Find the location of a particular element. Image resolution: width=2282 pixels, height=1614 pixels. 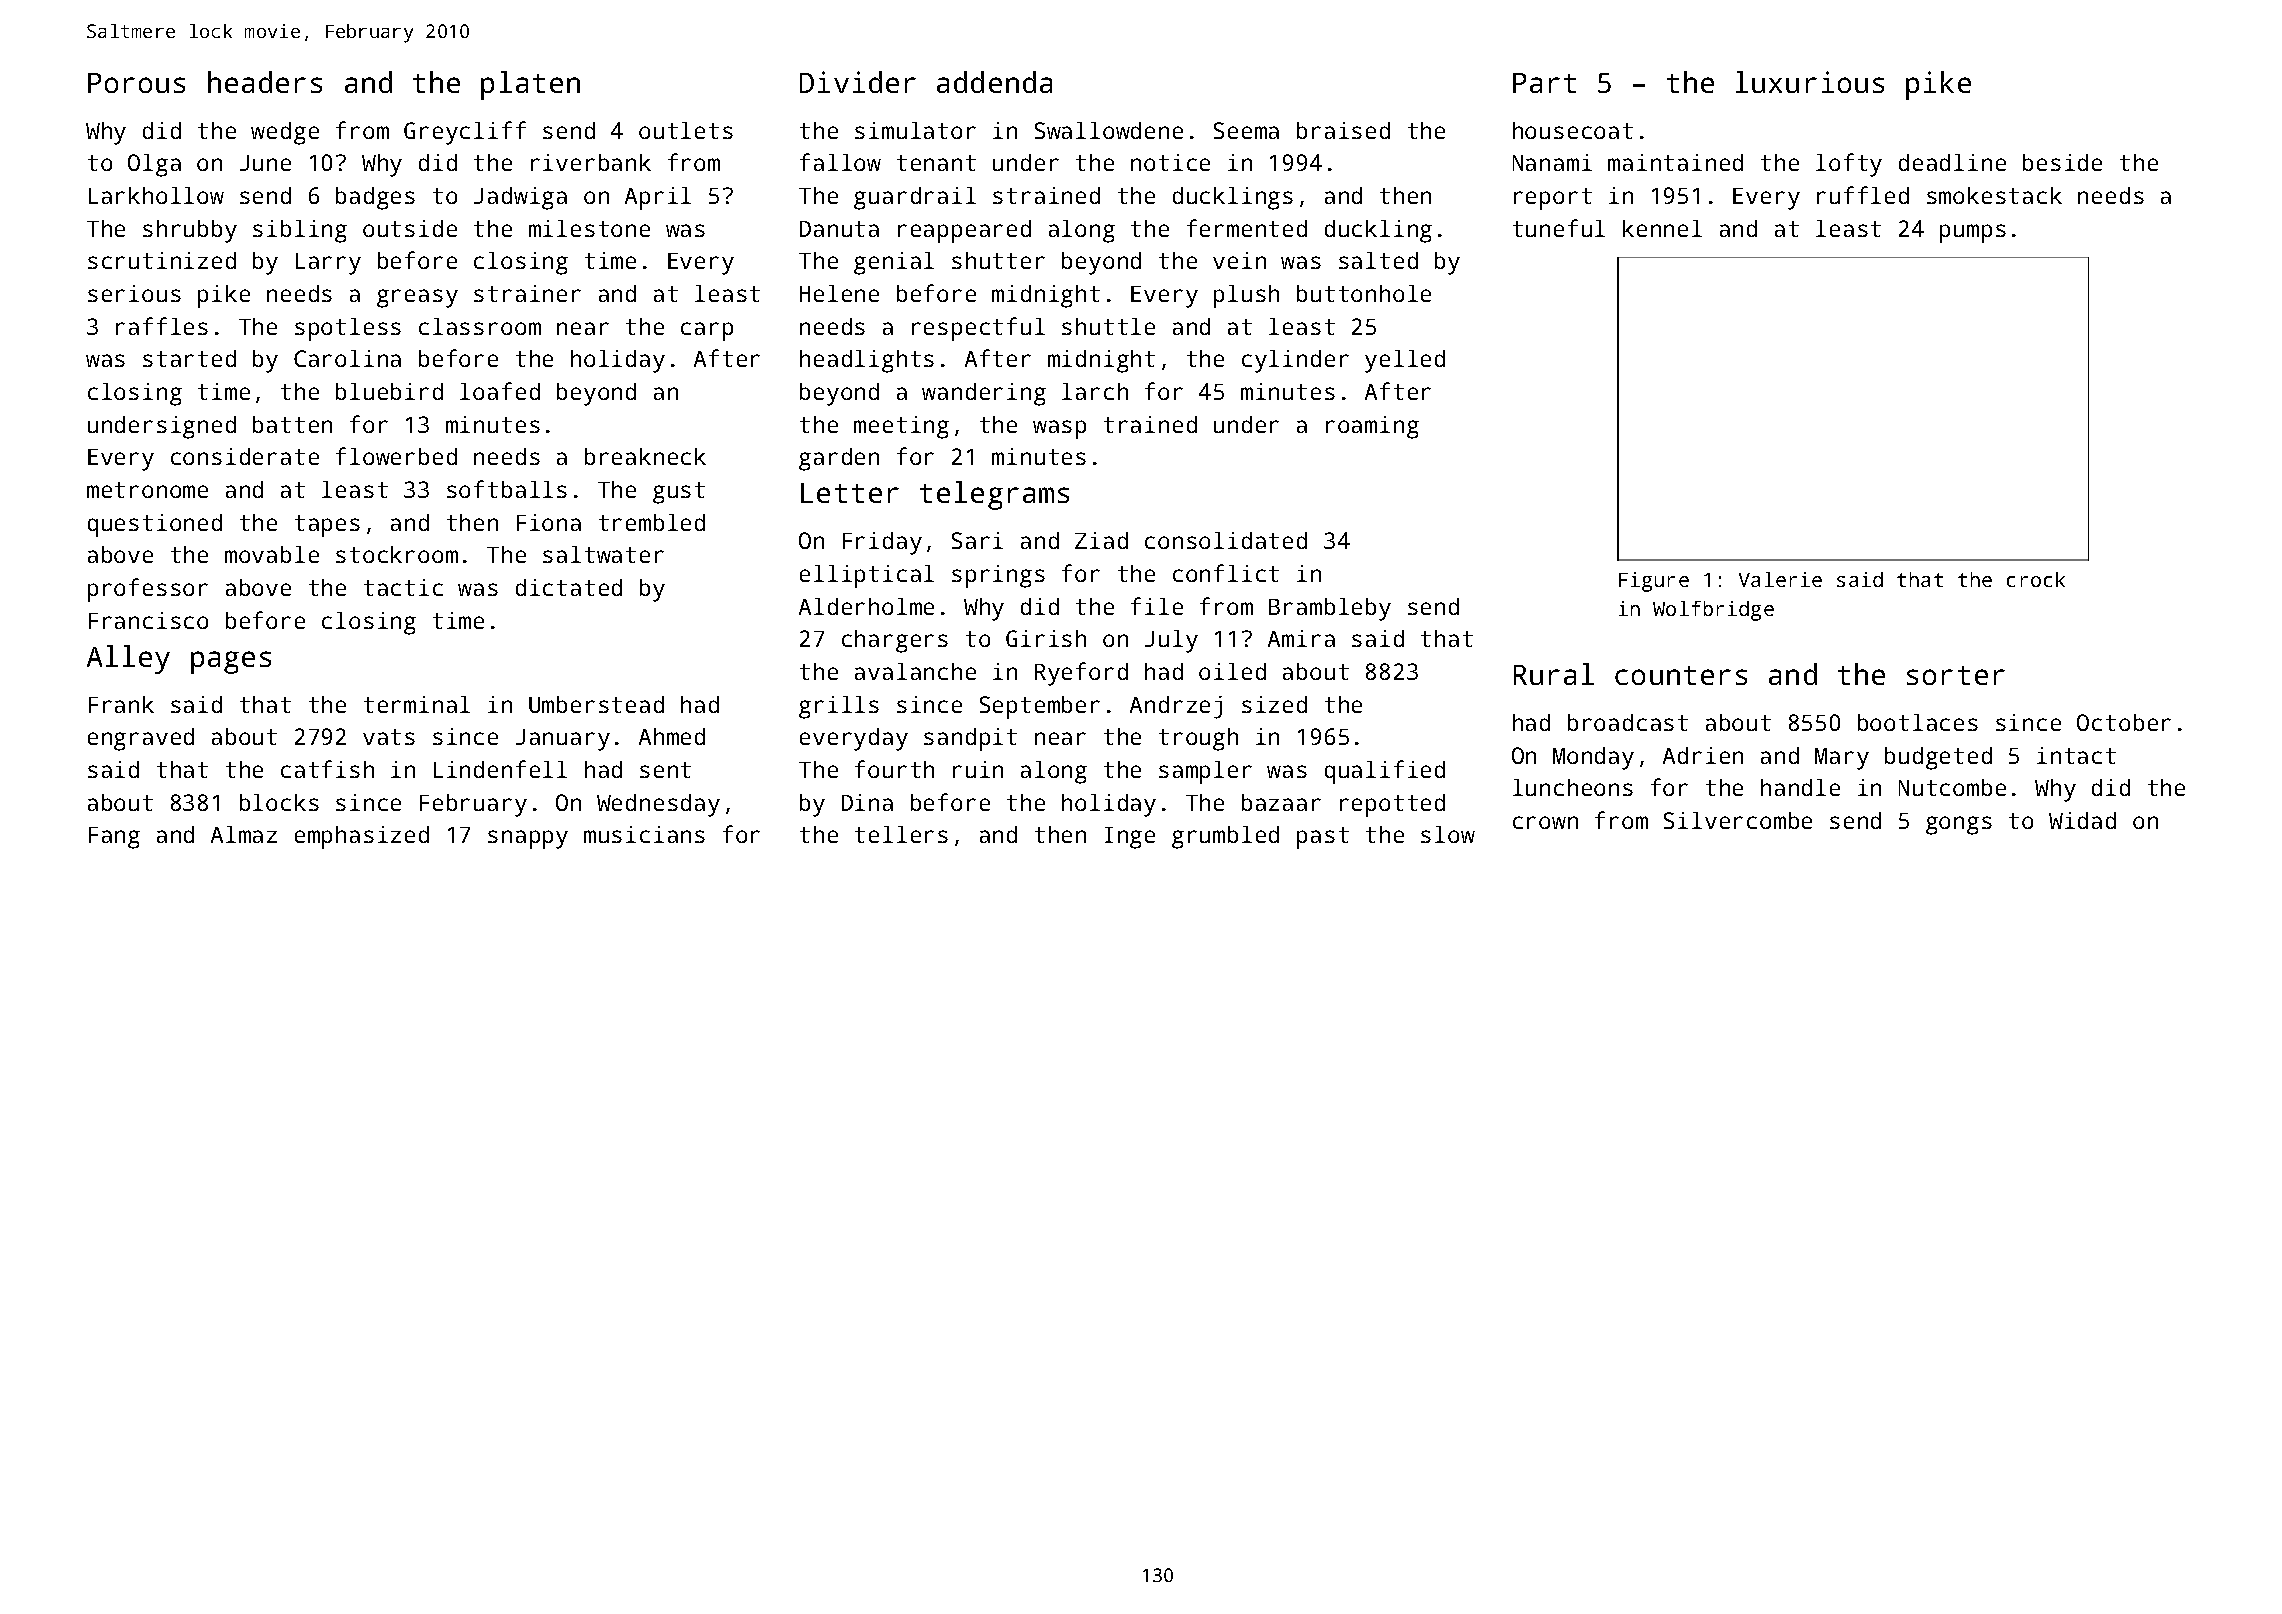

yelled is located at coordinates (1405, 361).
